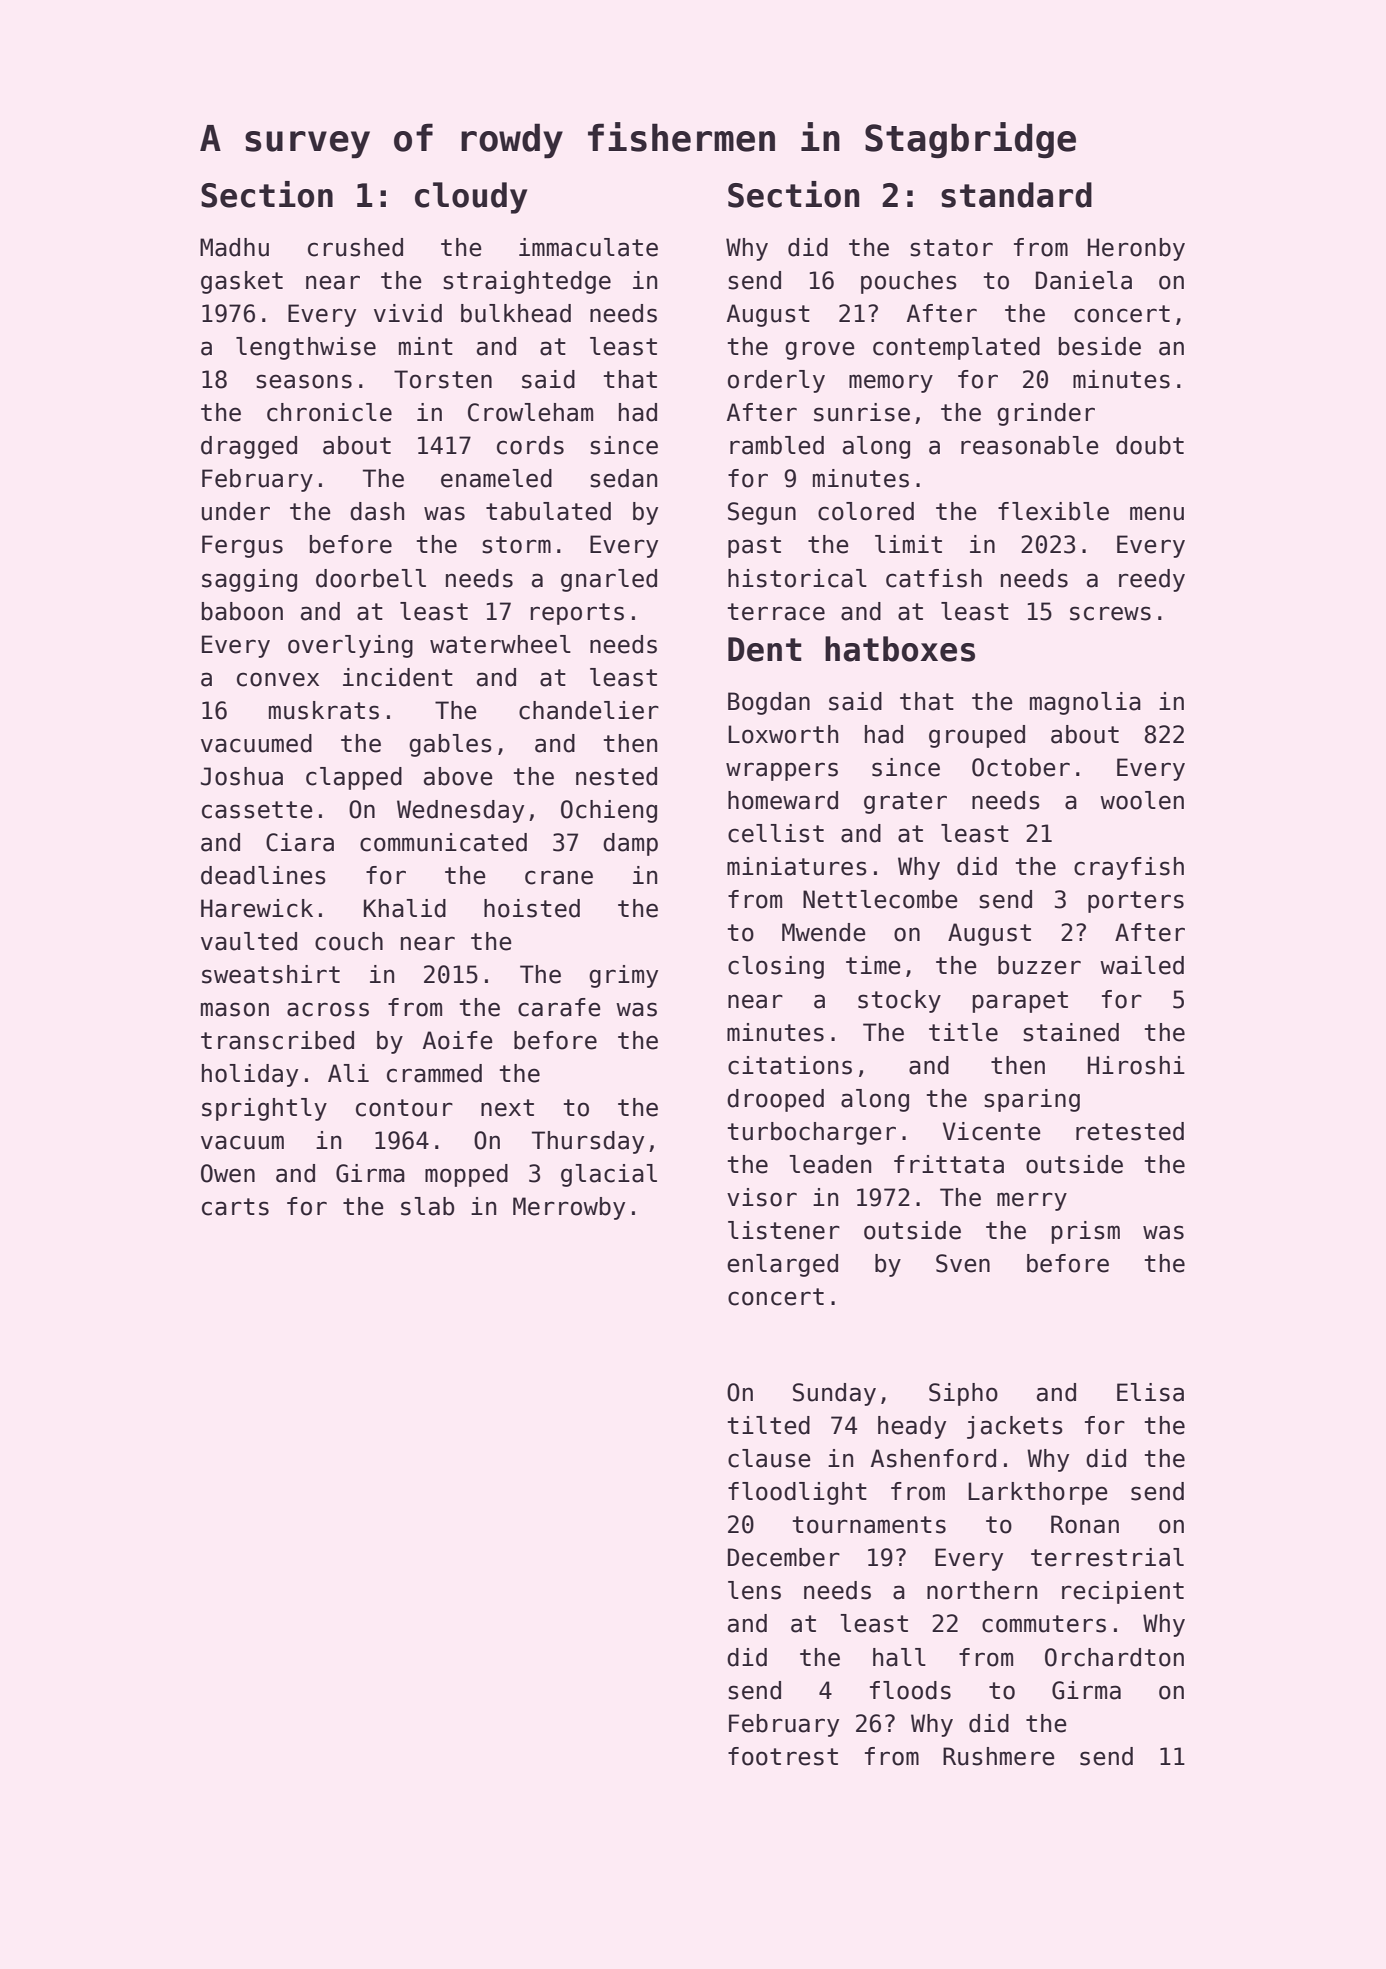 The image size is (1386, 1969). What do you see at coordinates (588, 247) in the document?
I see `immaculate` at bounding box center [588, 247].
